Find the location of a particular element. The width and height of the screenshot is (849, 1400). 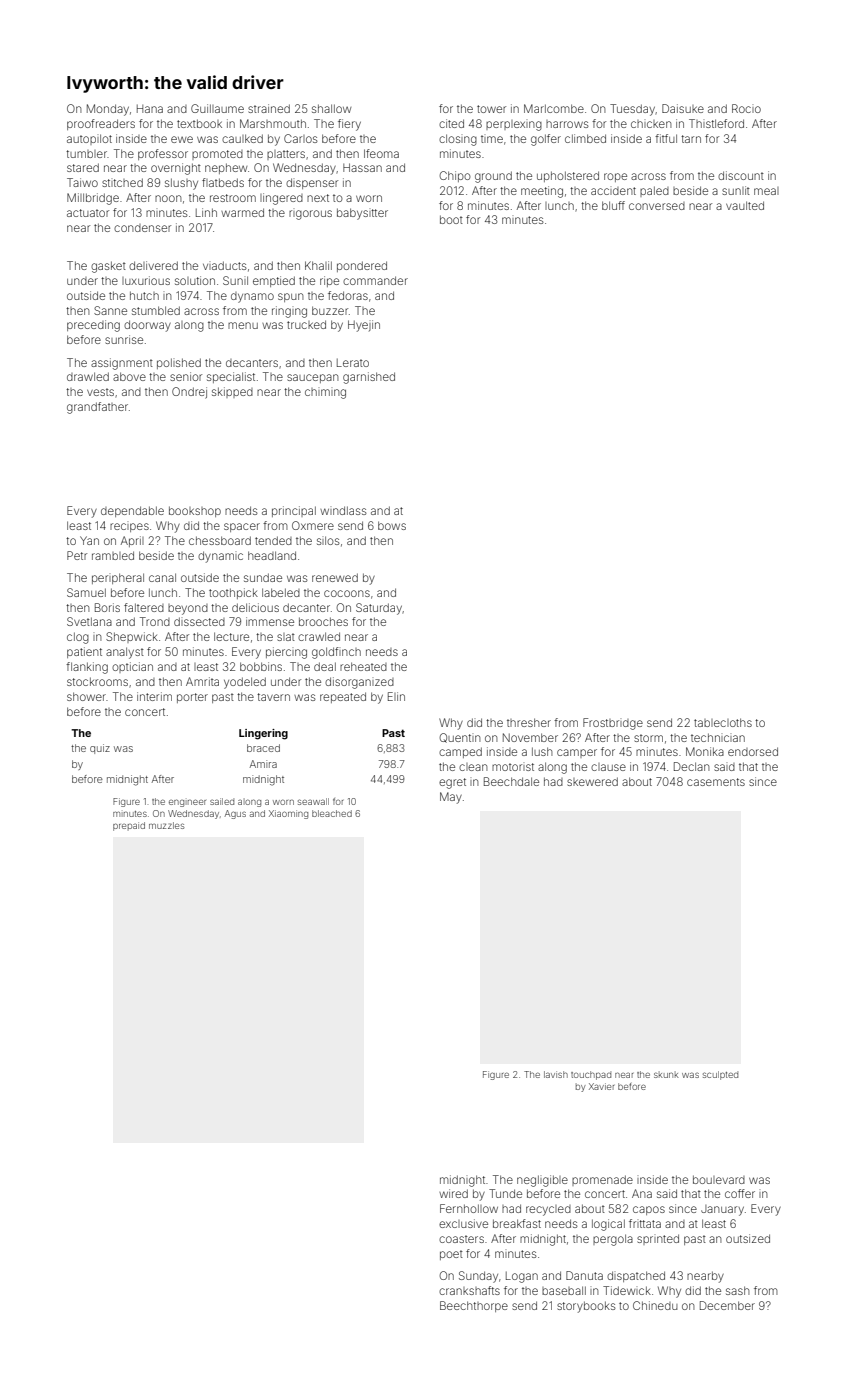

windlass is located at coordinates (343, 510).
